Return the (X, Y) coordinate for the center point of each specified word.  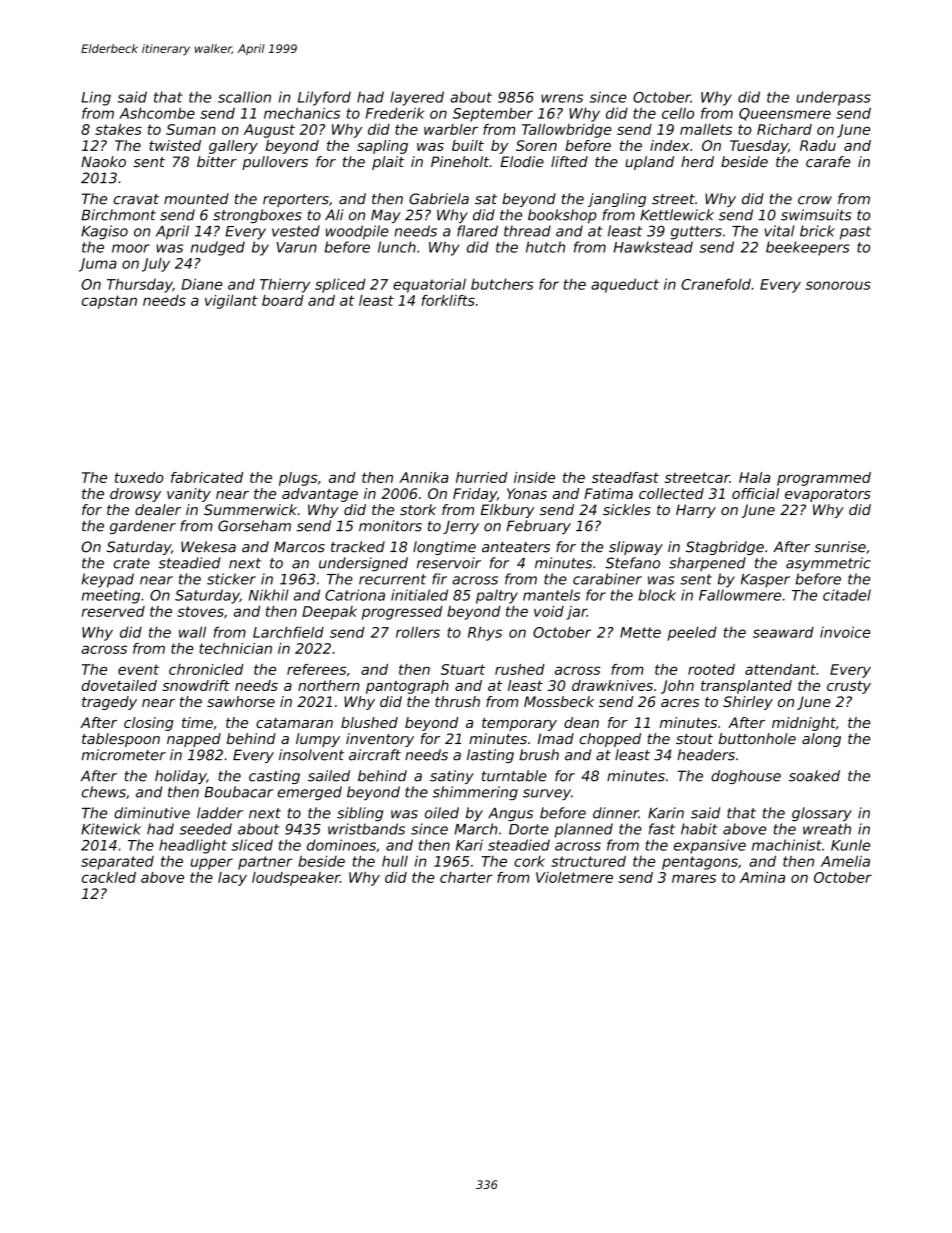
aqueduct (625, 285)
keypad (108, 580)
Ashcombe (157, 113)
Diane (202, 284)
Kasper (765, 581)
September (493, 114)
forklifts (448, 300)
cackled (109, 877)
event (138, 669)
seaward (783, 632)
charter (466, 877)
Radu (818, 145)
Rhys (485, 633)
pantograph (407, 687)
